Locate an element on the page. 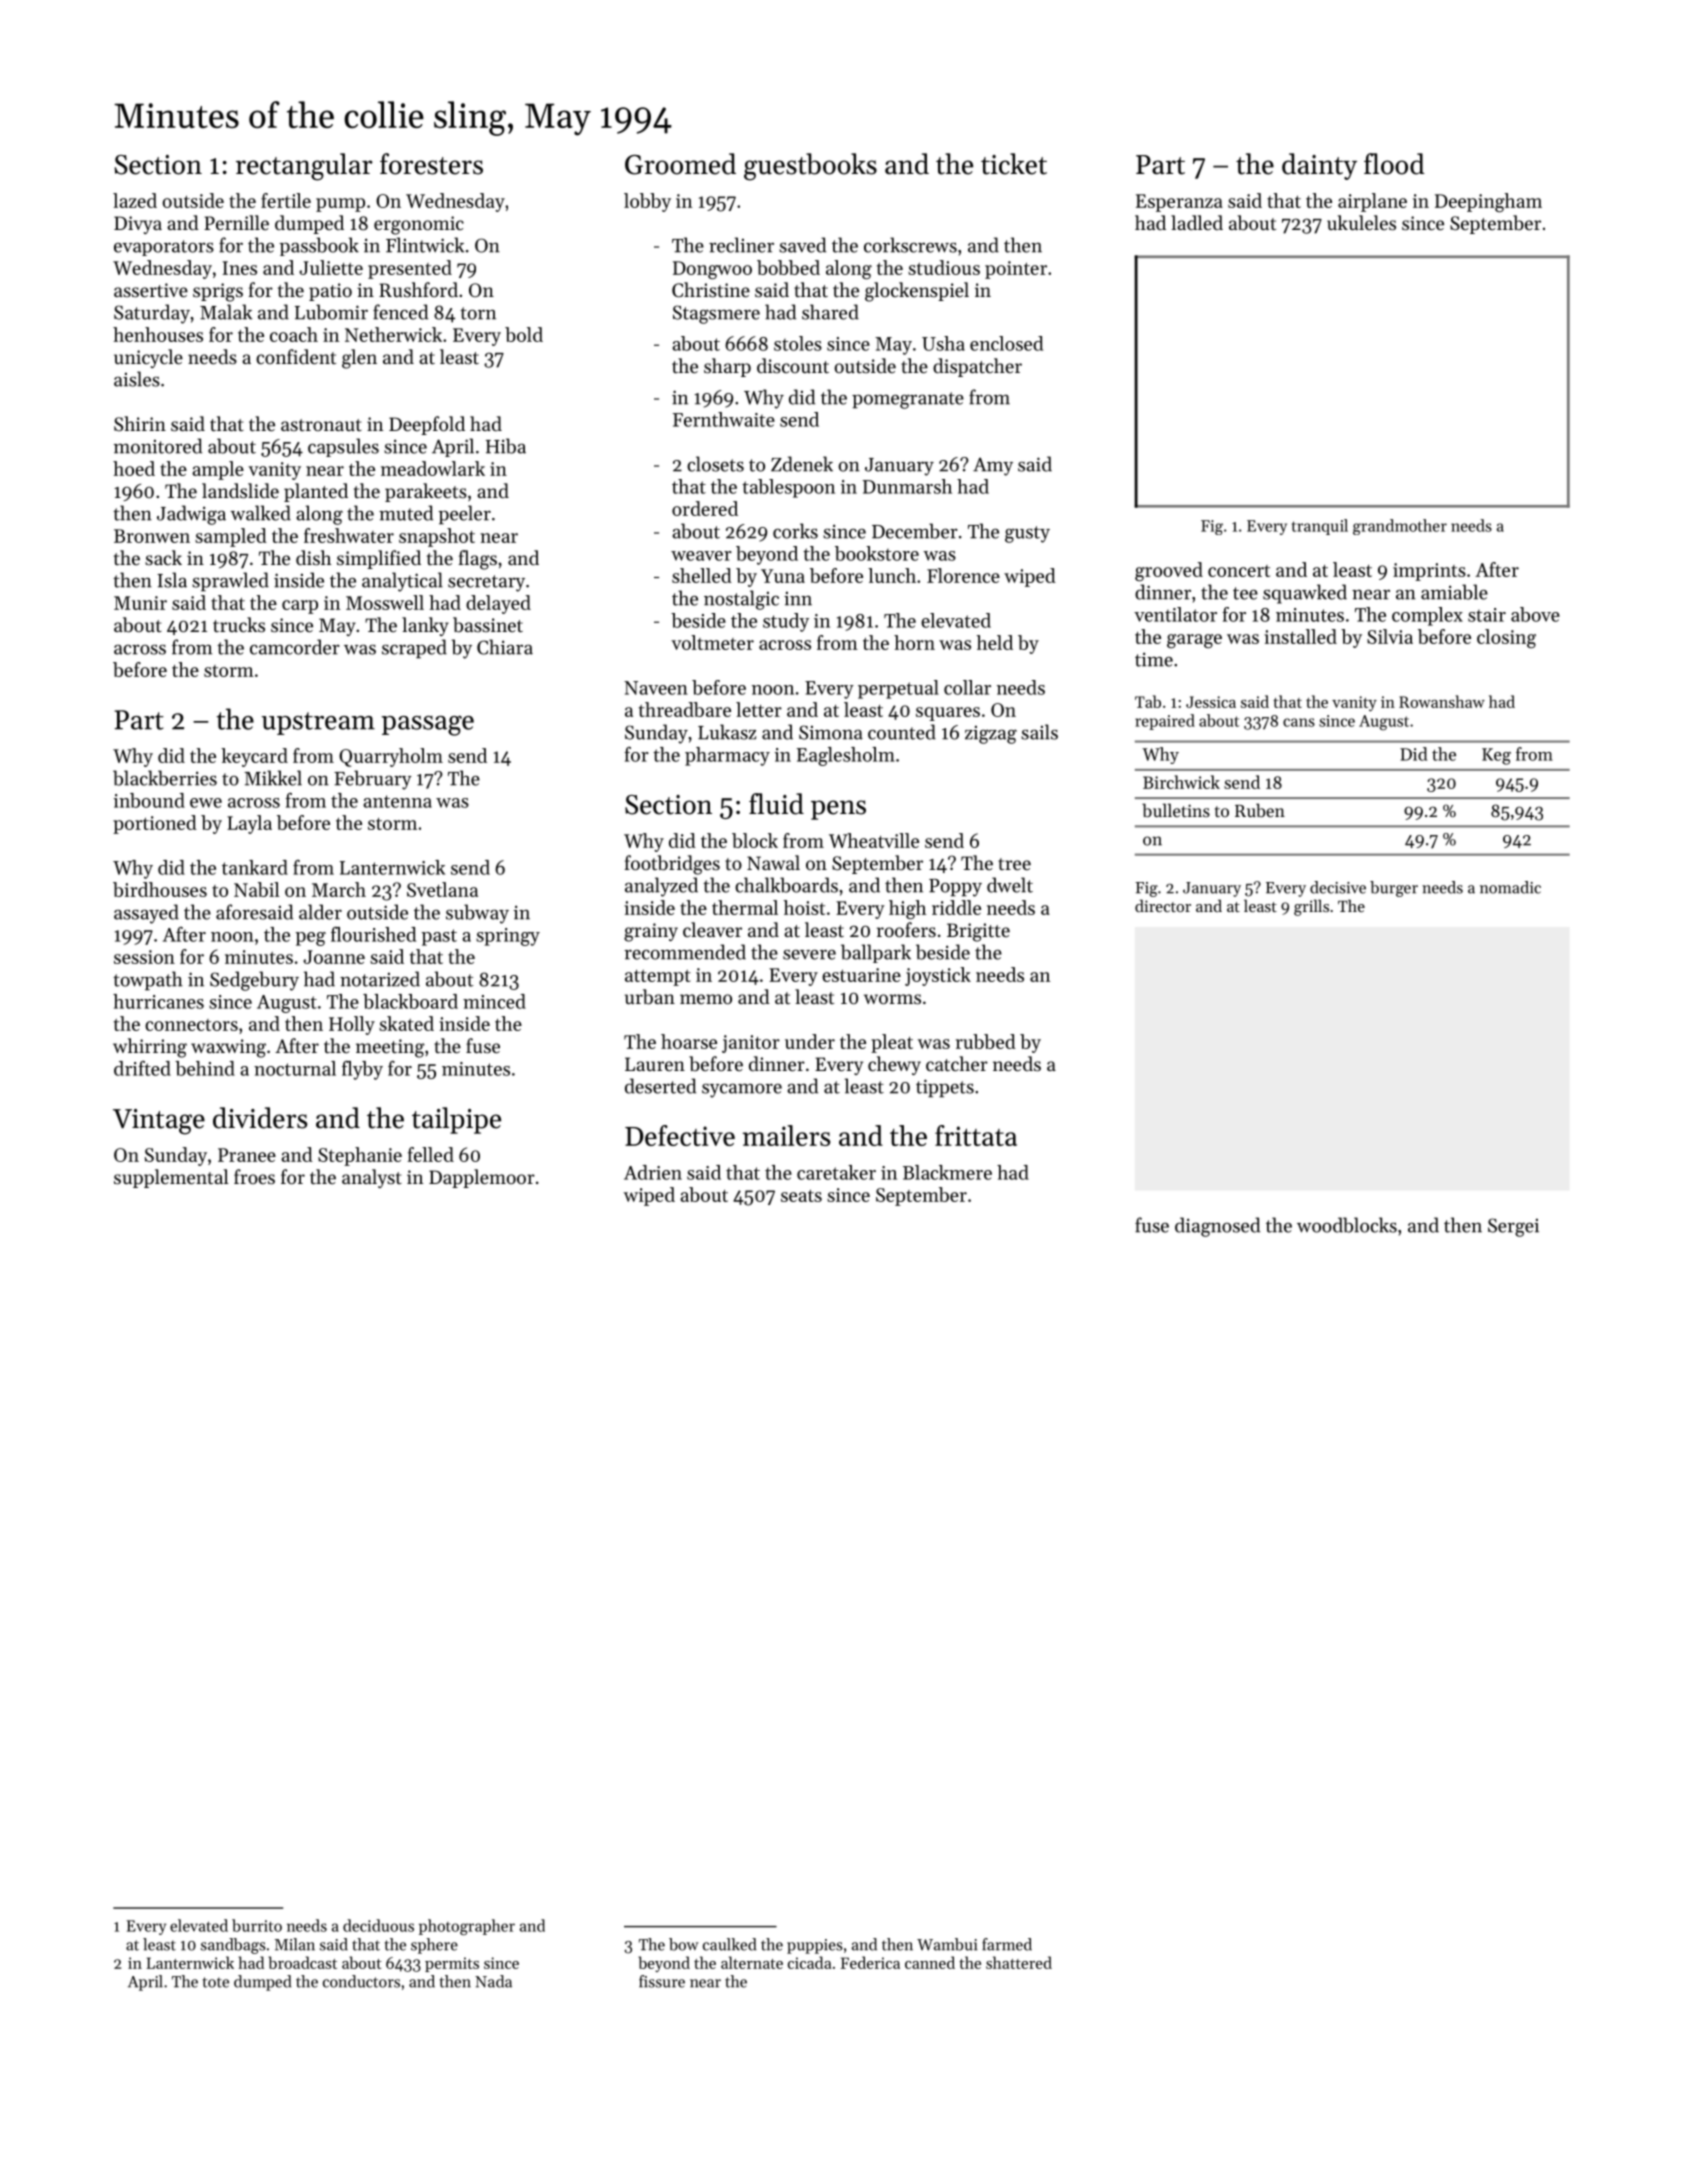 The image size is (1683, 2178). supplemental is located at coordinates (171, 1178).
